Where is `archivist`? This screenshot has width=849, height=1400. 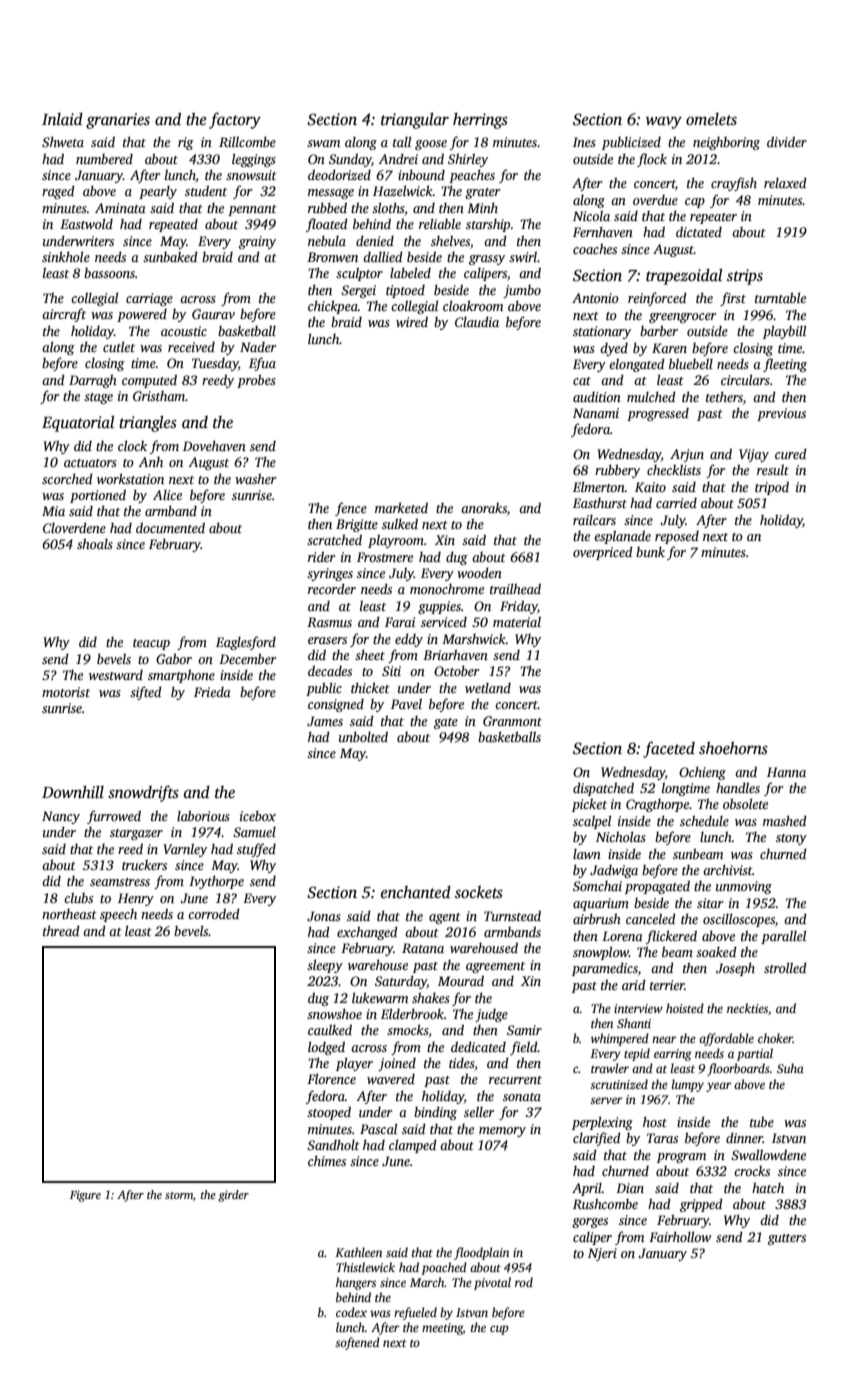
archivist is located at coordinates (728, 869).
